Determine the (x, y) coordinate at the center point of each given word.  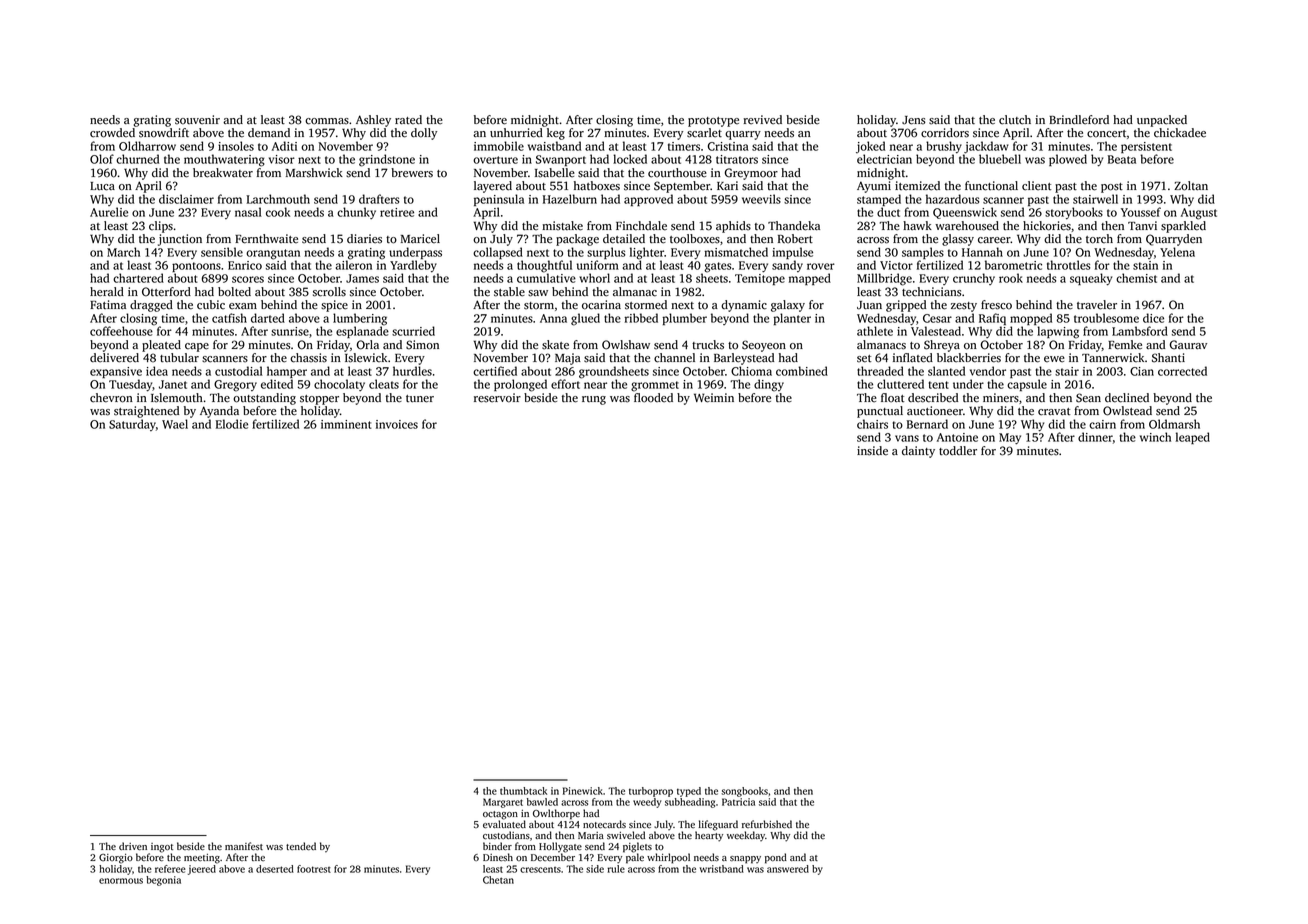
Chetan (498, 880)
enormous (121, 881)
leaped (1193, 438)
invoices (397, 424)
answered (788, 869)
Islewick (366, 358)
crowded (112, 133)
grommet (655, 386)
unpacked (1162, 121)
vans (907, 438)
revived (763, 120)
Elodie (232, 424)
